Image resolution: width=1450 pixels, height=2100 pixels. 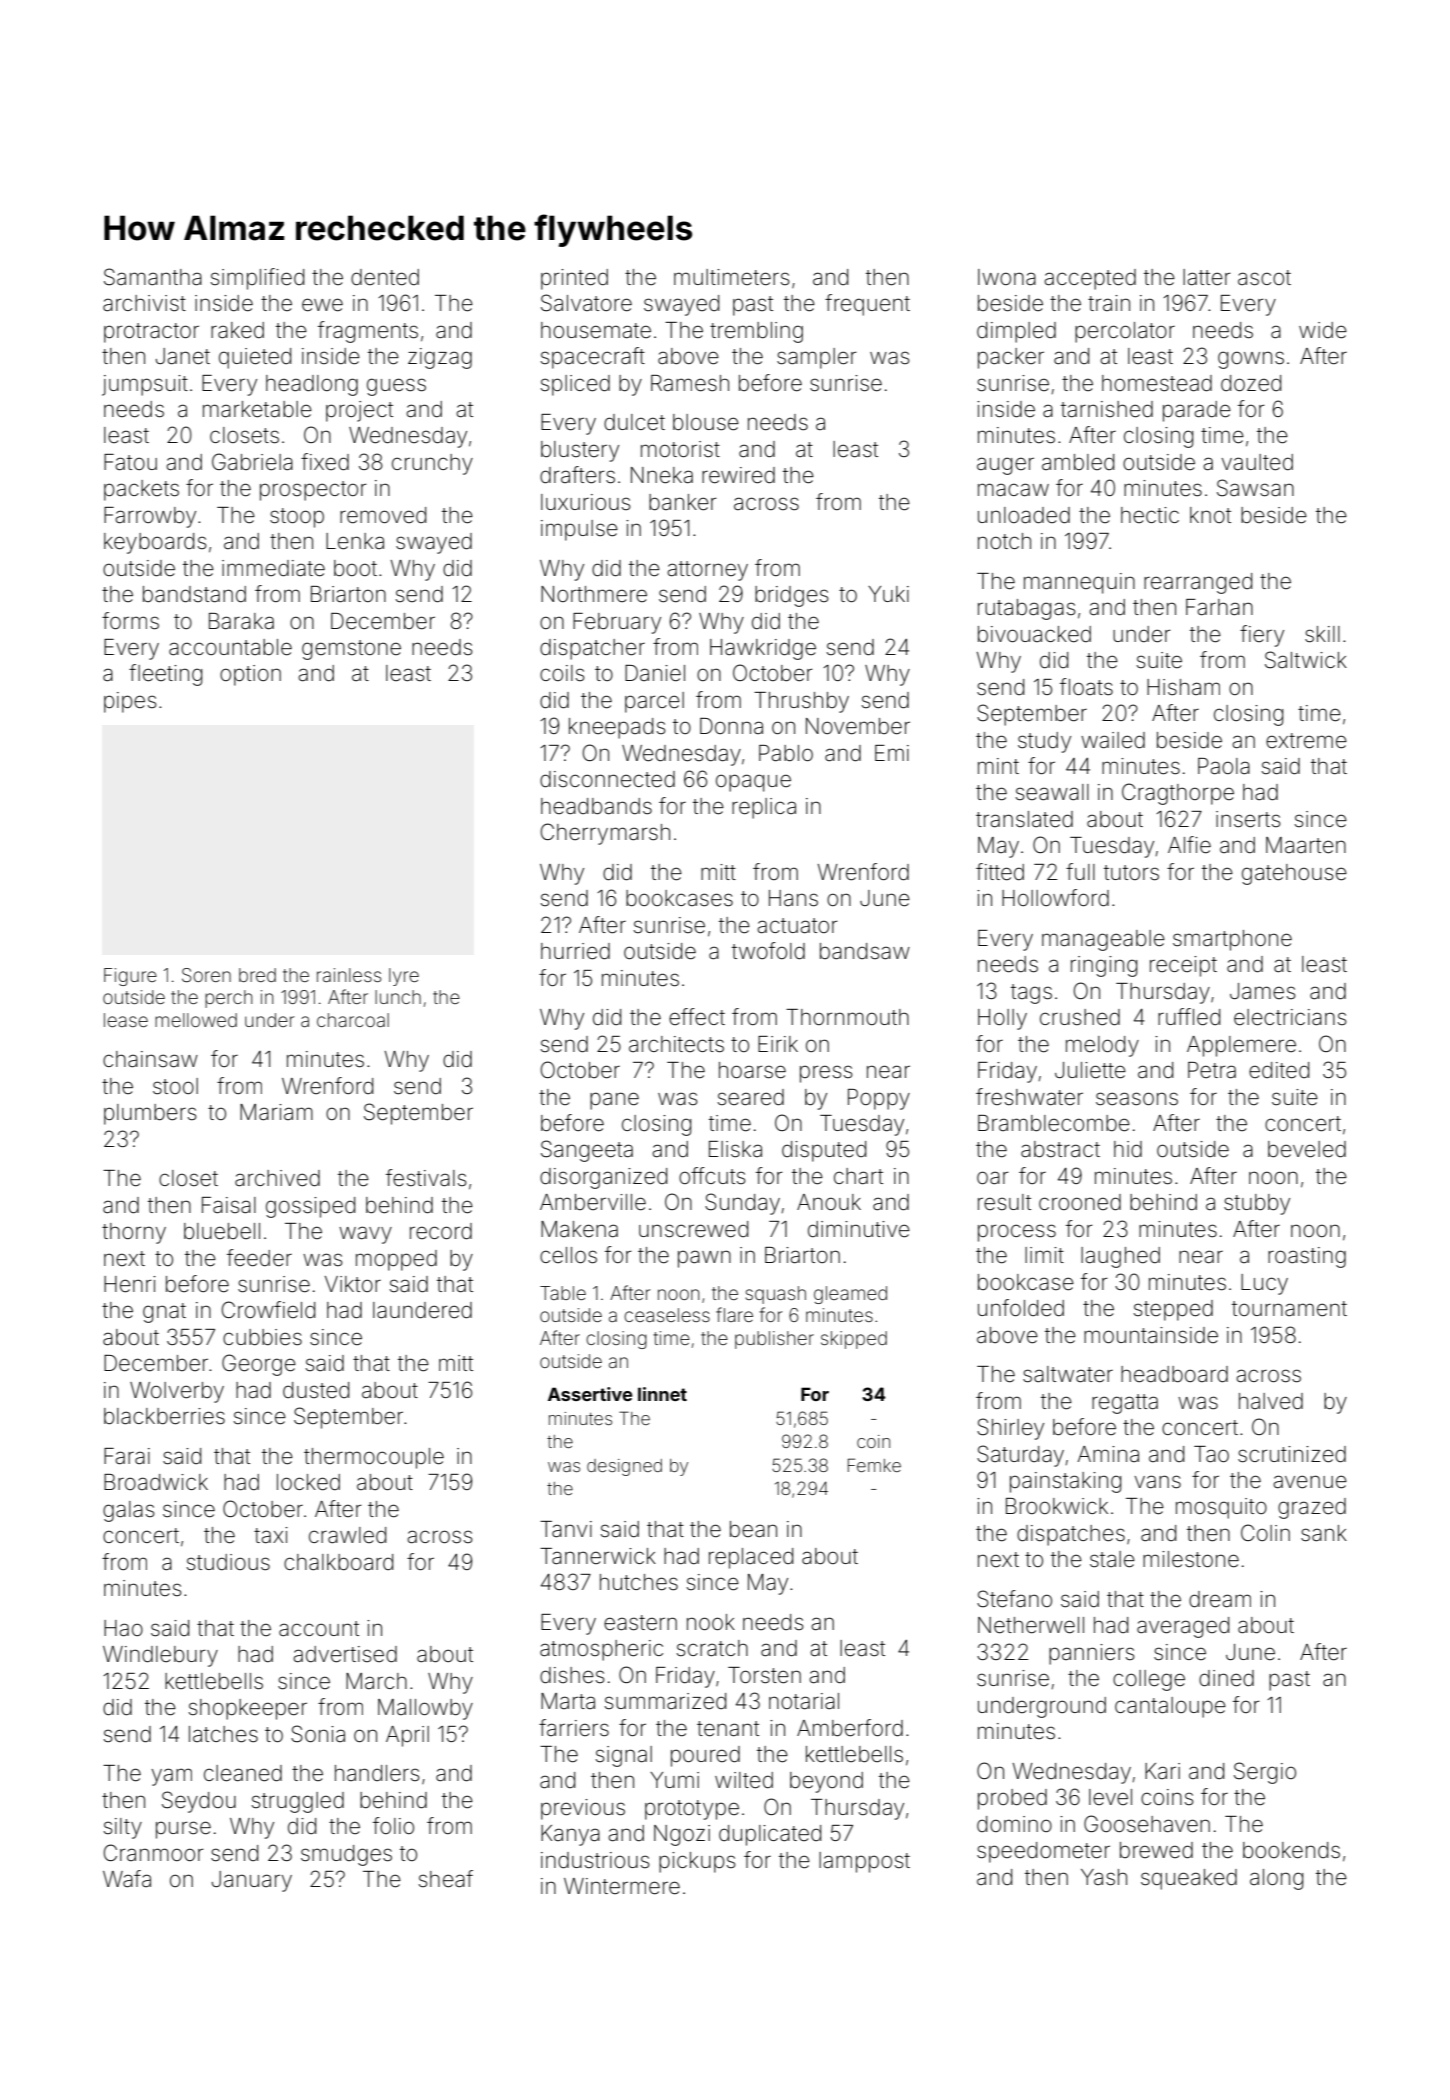 I want to click on trembling, so click(x=756, y=332).
